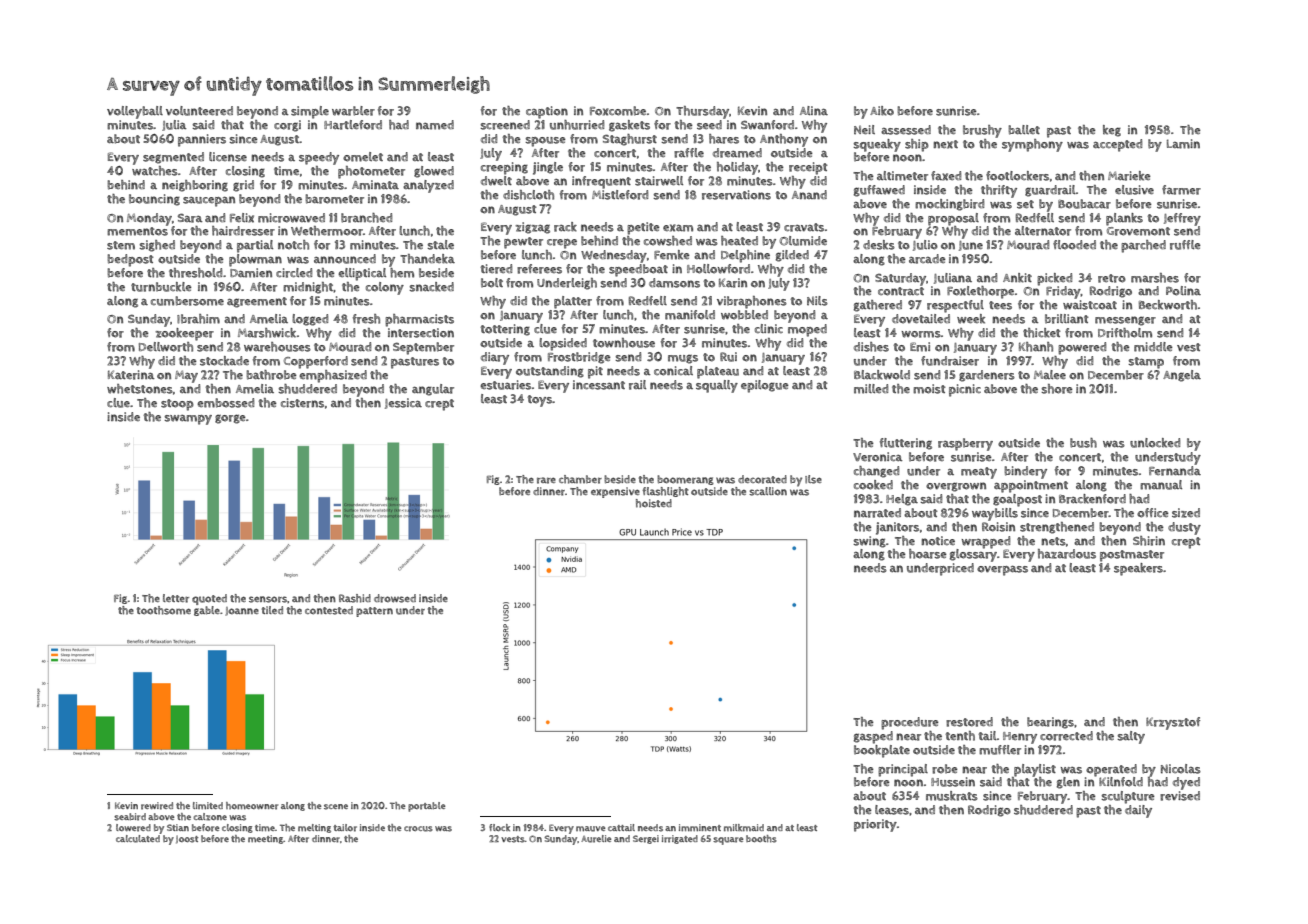  What do you see at coordinates (1173, 723) in the screenshot?
I see `Krzysztof` at bounding box center [1173, 723].
